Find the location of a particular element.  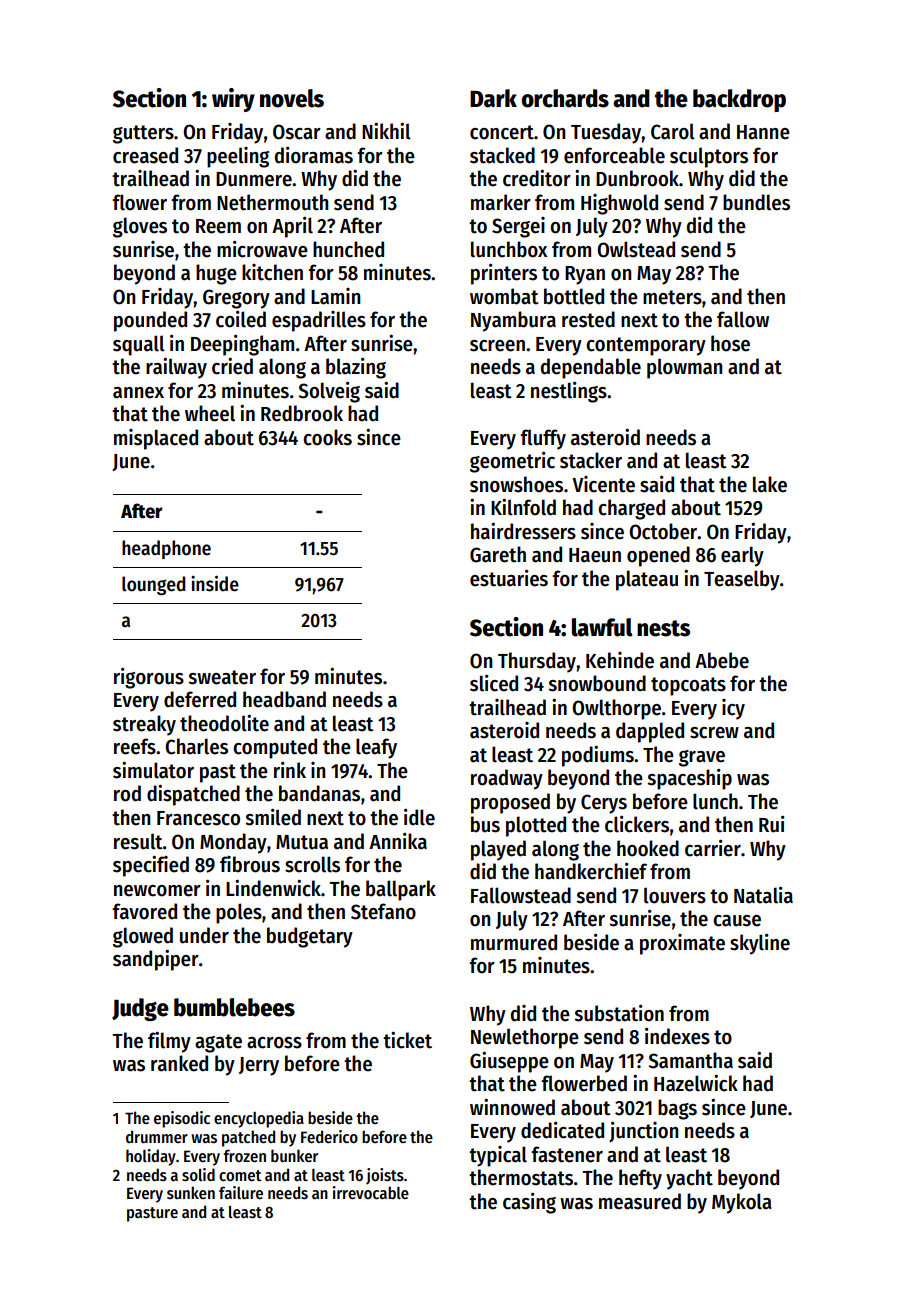

Samantha is located at coordinates (690, 1060).
